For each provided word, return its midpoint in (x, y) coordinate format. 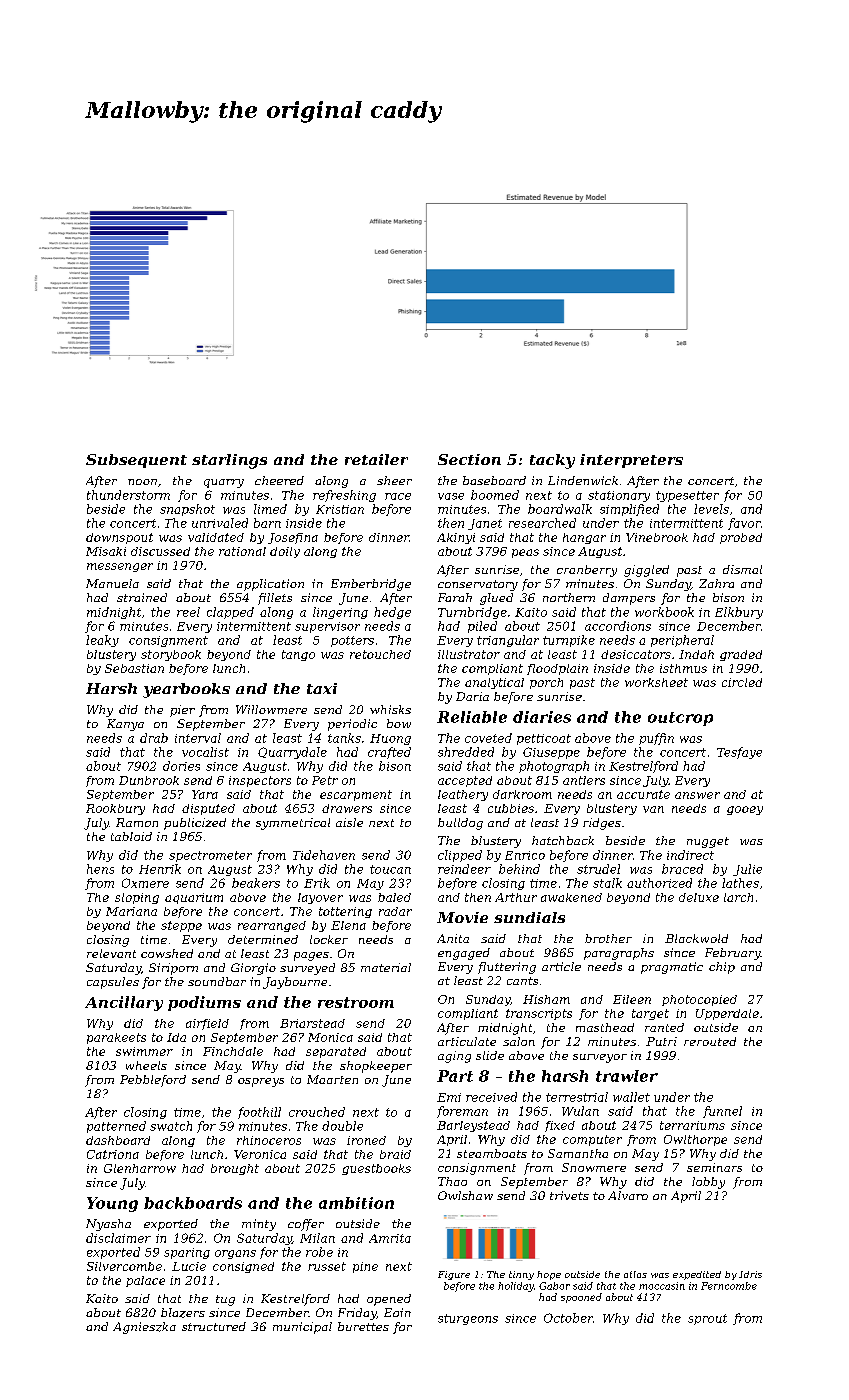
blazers (183, 1313)
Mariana (131, 911)
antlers (584, 780)
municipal (302, 1328)
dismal (742, 569)
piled (482, 627)
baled (394, 897)
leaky (102, 641)
